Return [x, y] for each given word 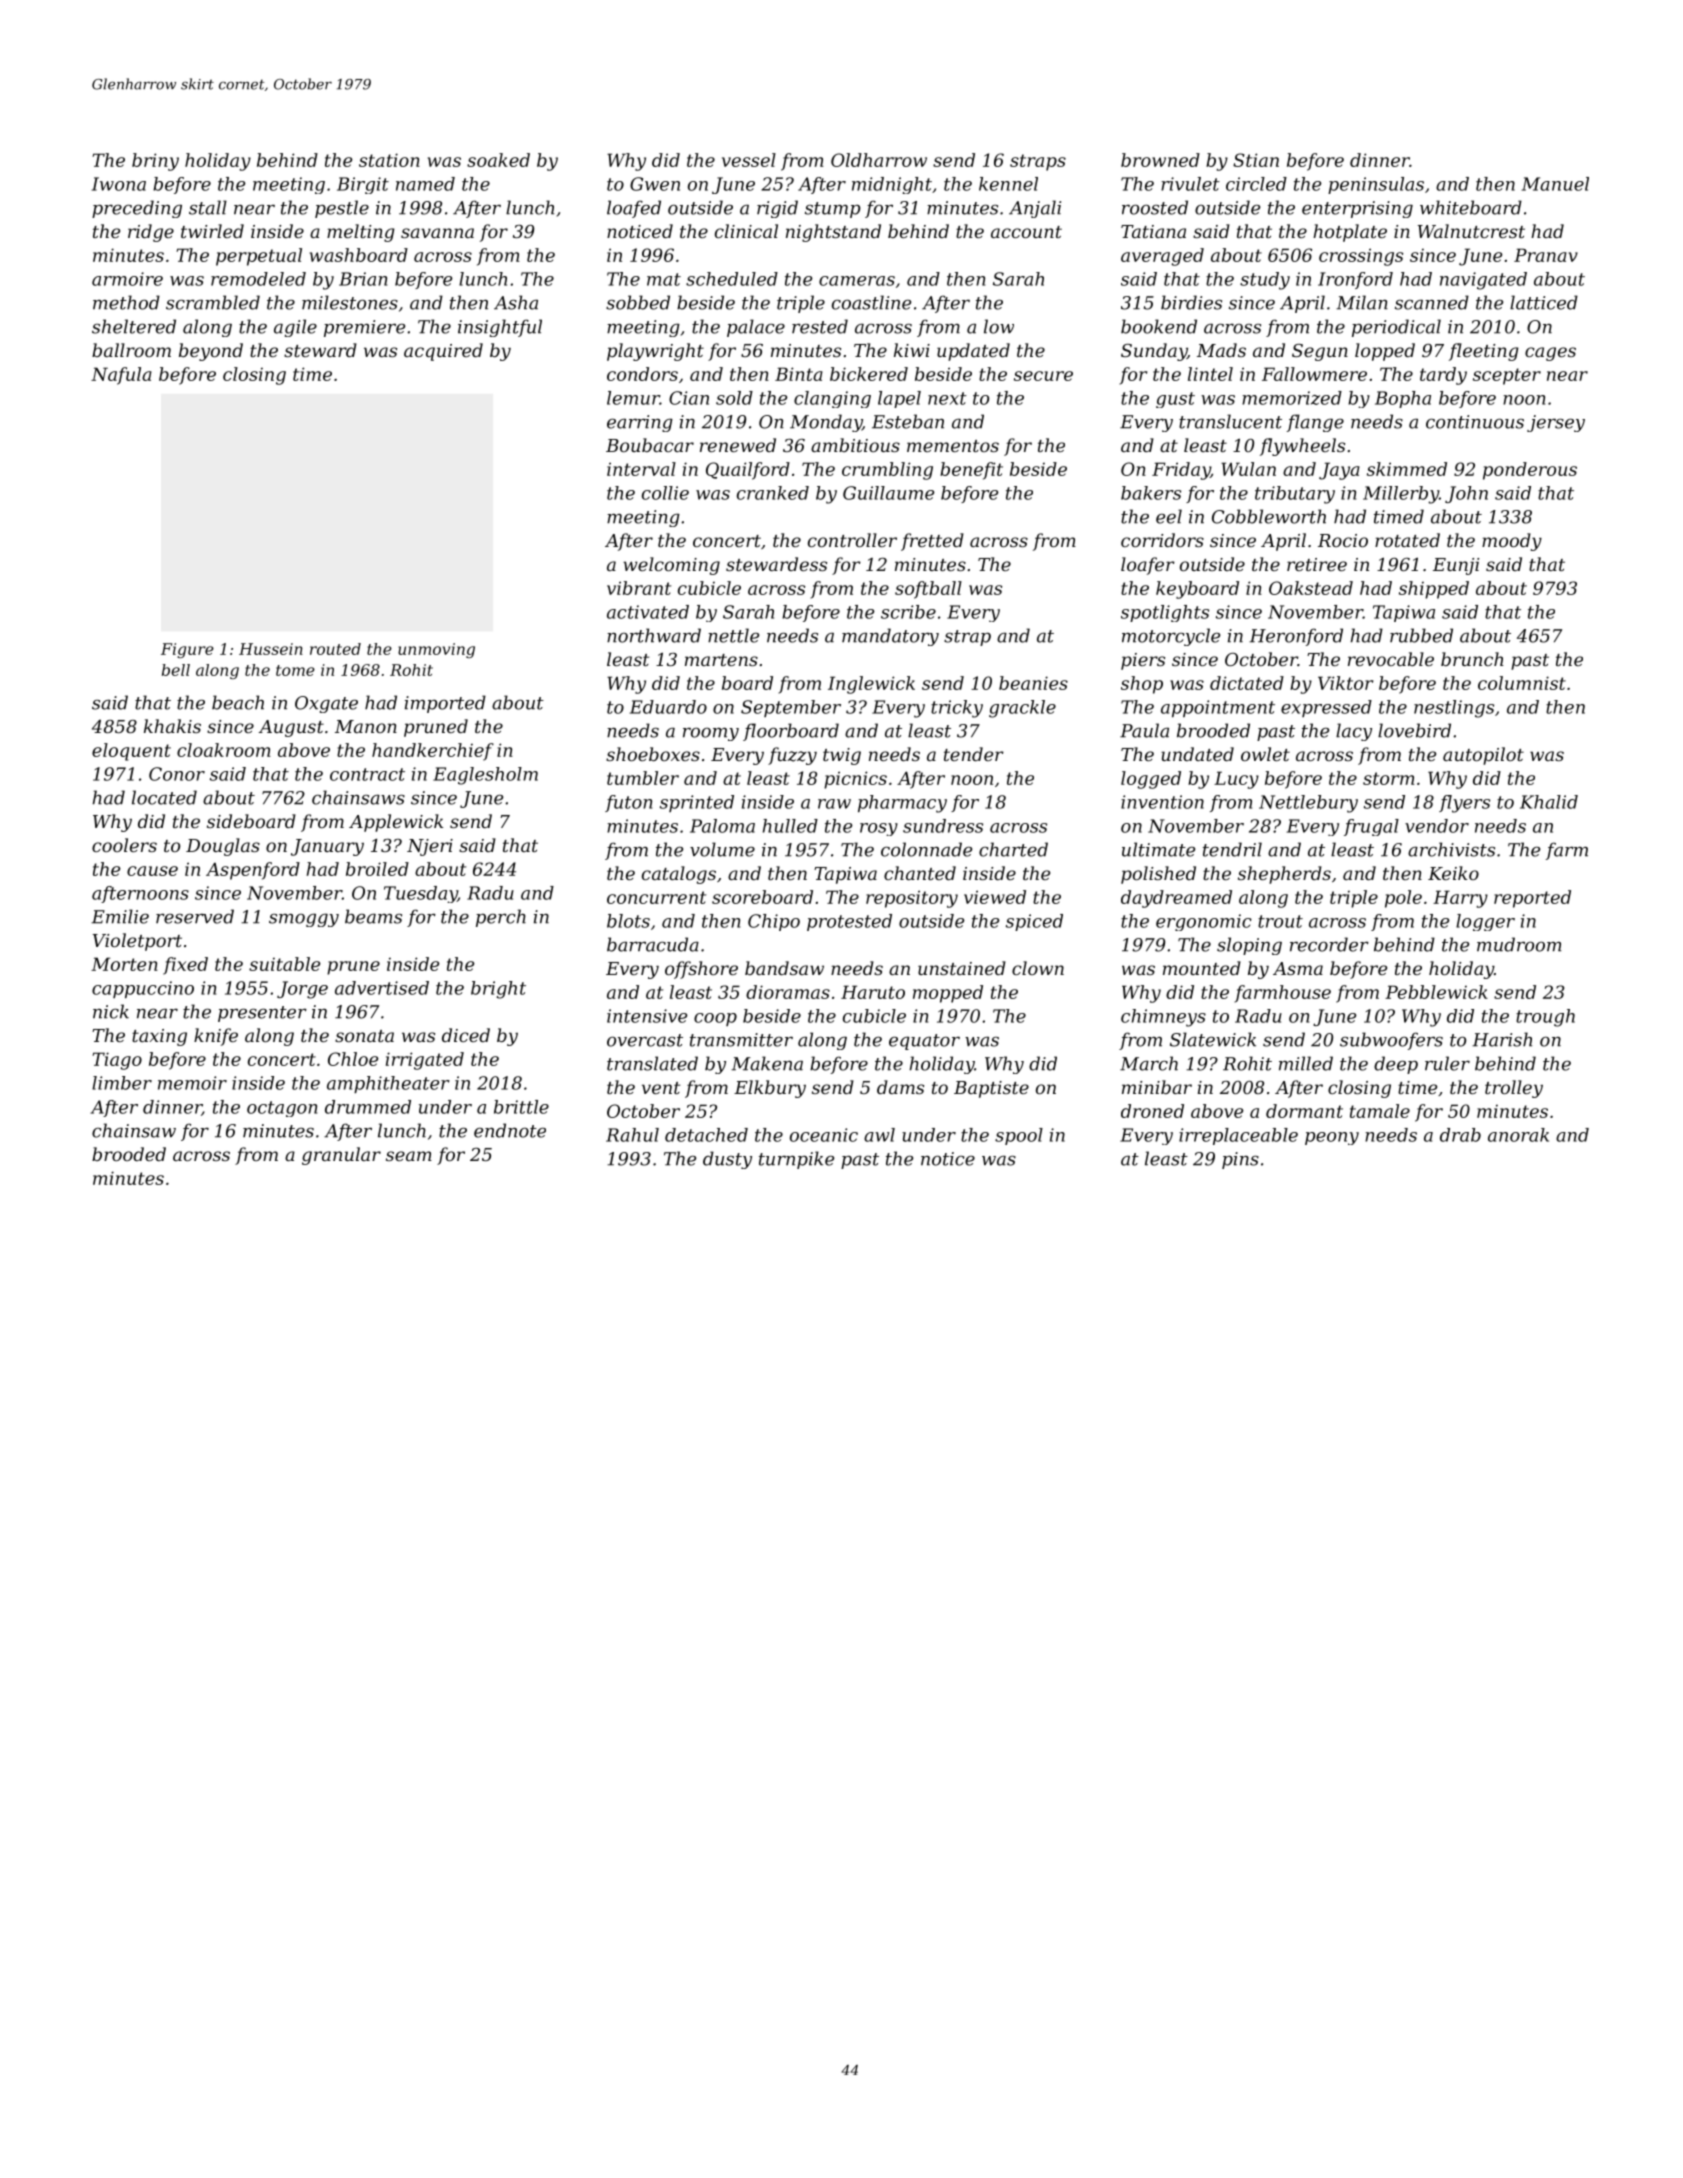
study [1265, 281]
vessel [749, 160]
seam [409, 1156]
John [1466, 494]
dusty [727, 1160]
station [389, 160]
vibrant [639, 588]
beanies [1033, 683]
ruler [1447, 1063]
